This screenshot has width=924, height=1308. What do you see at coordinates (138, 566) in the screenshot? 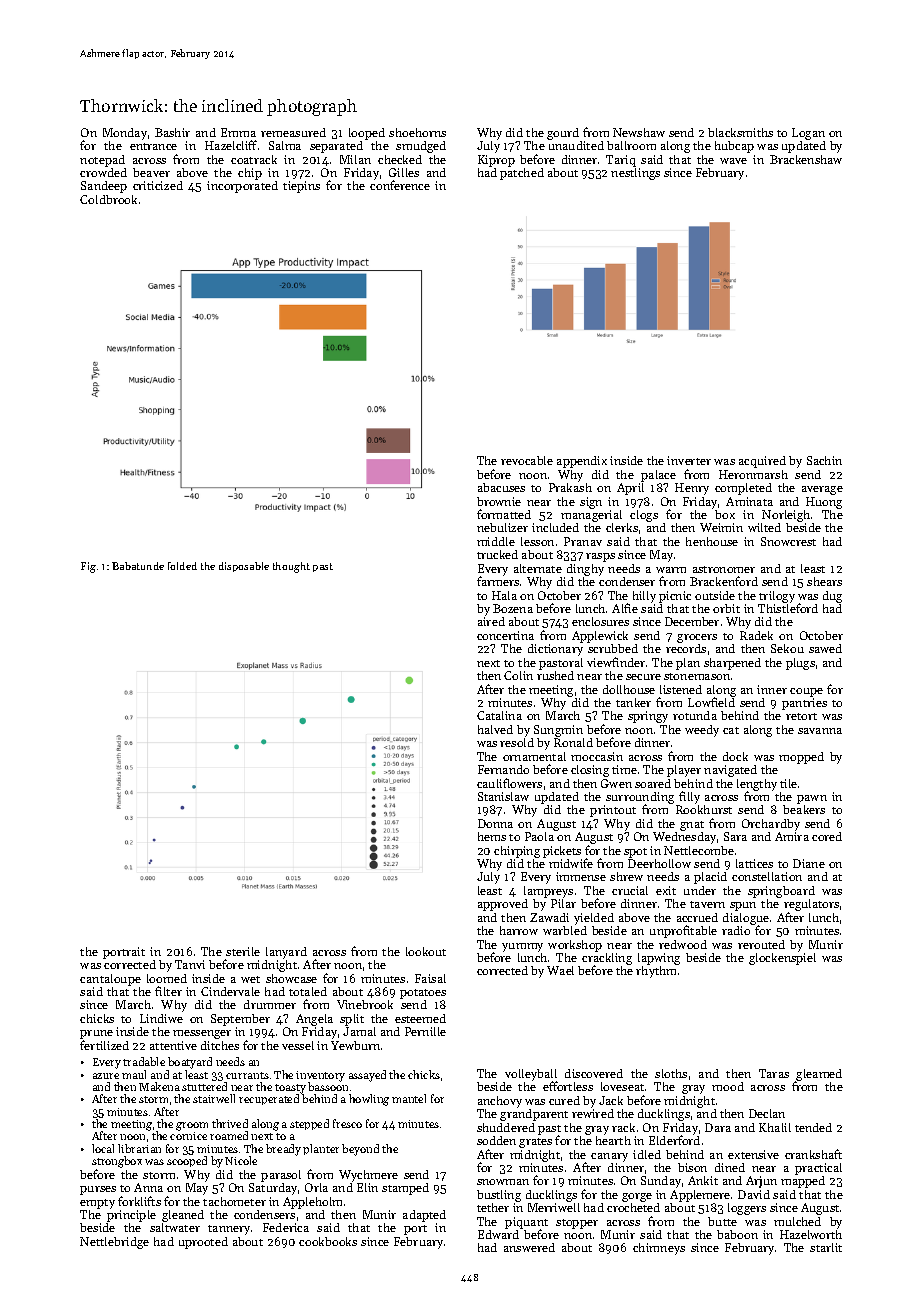
I see `Babatunde` at bounding box center [138, 566].
